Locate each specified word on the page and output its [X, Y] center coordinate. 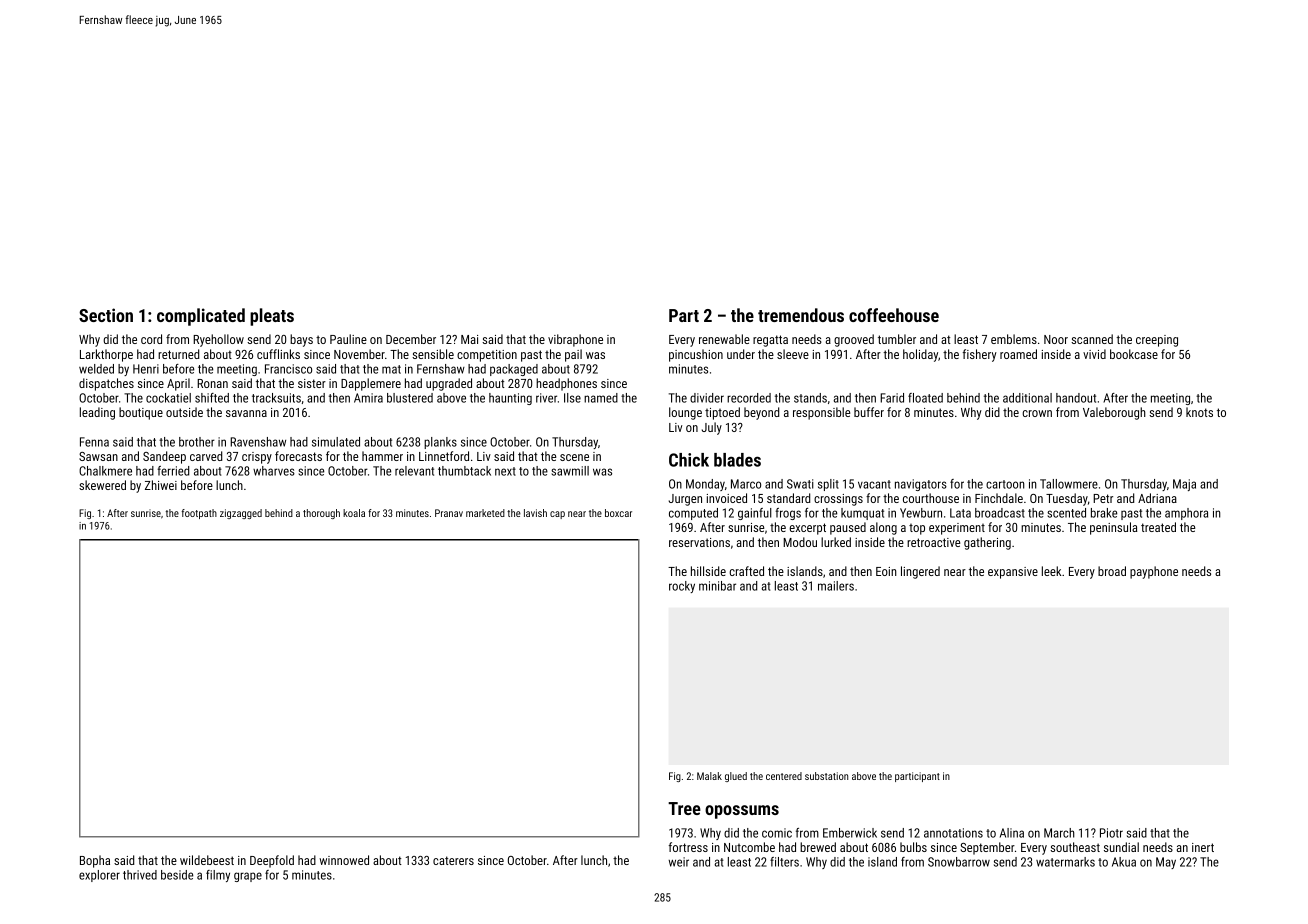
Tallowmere [1069, 484]
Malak [709, 776]
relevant [414, 471]
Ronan [212, 383]
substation [826, 776]
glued [736, 777]
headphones [566, 384]
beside [177, 875]
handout [1076, 398]
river [546, 398]
